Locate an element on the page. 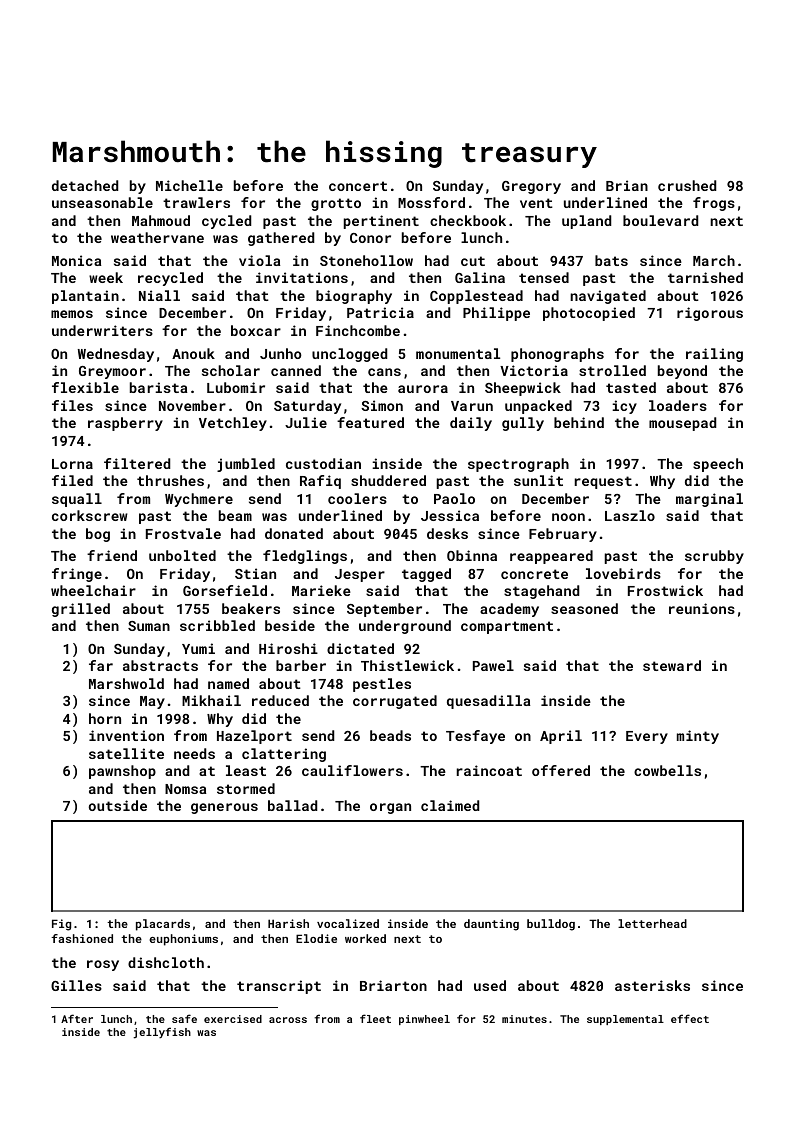  detached is located at coordinates (85, 185).
